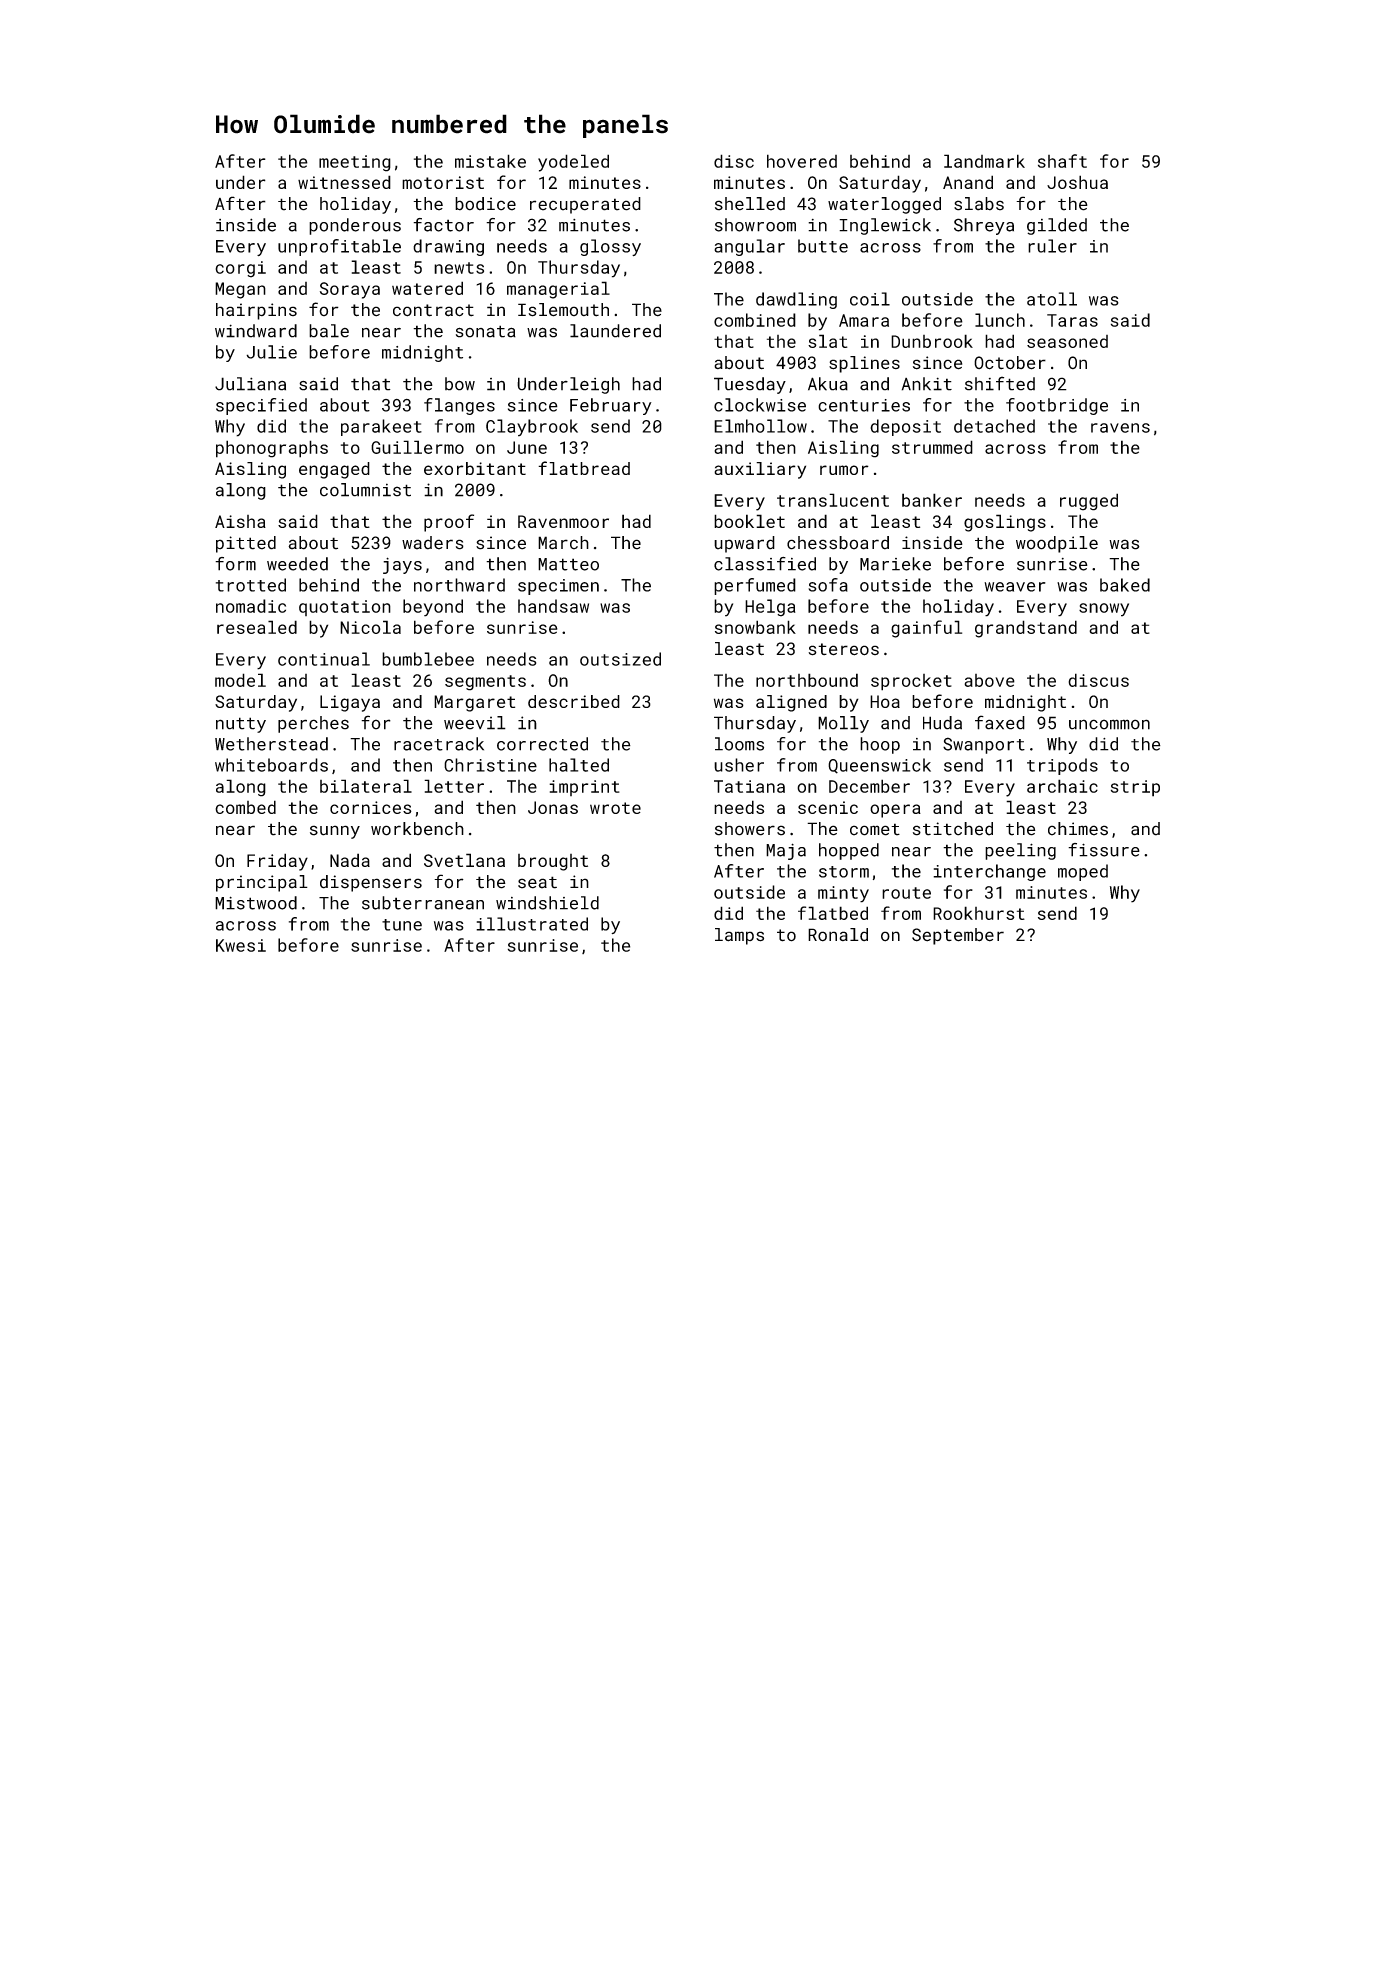 The height and width of the page is (1969, 1386). I want to click on February, so click(611, 406).
